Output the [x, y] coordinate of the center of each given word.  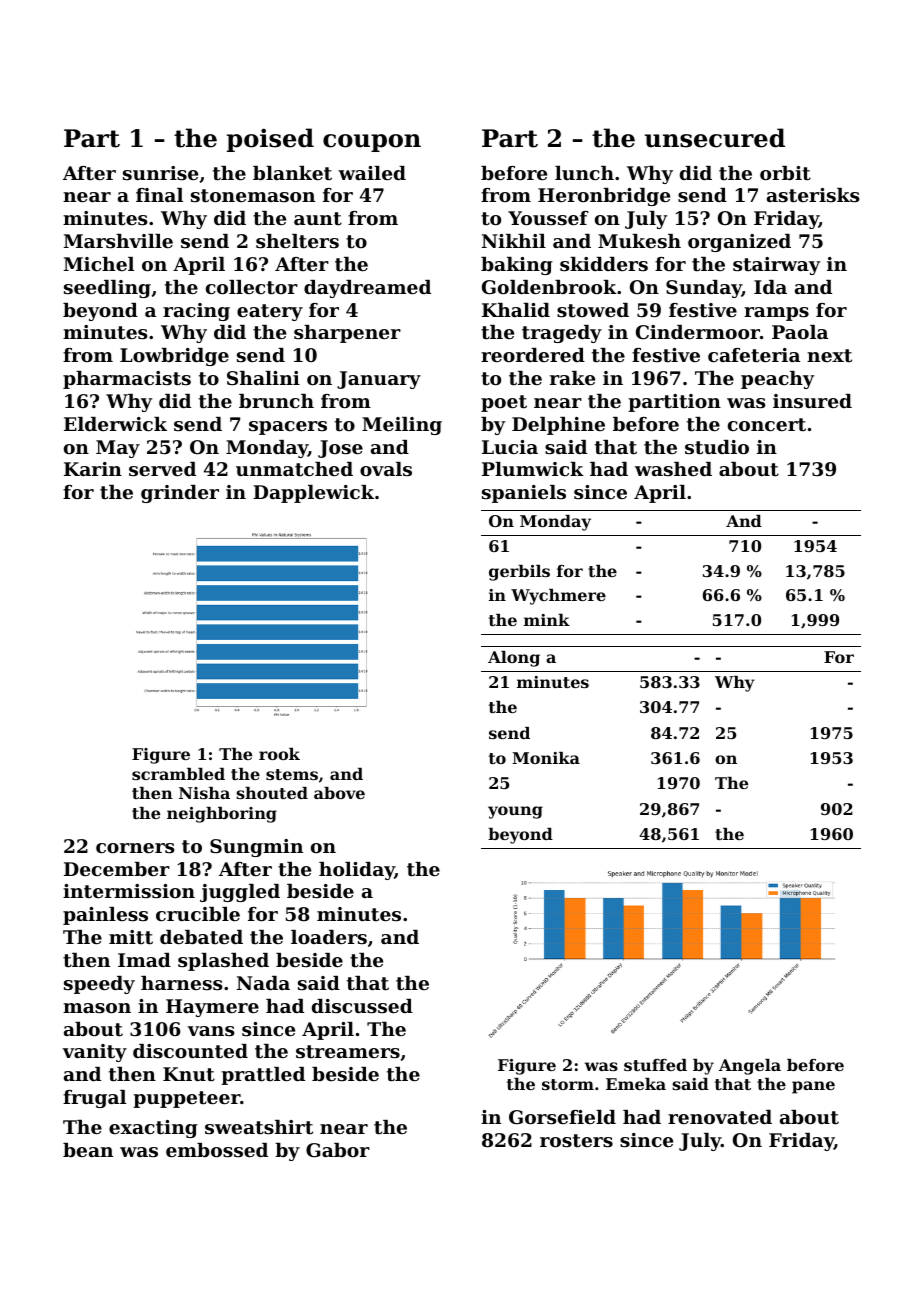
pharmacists [127, 380]
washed [673, 469]
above [339, 793]
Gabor [338, 1150]
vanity [95, 1053]
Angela [750, 1067]
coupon [372, 143]
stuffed [655, 1065]
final [159, 195]
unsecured [715, 138]
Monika [546, 758]
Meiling [402, 426]
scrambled [178, 774]
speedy [99, 985]
